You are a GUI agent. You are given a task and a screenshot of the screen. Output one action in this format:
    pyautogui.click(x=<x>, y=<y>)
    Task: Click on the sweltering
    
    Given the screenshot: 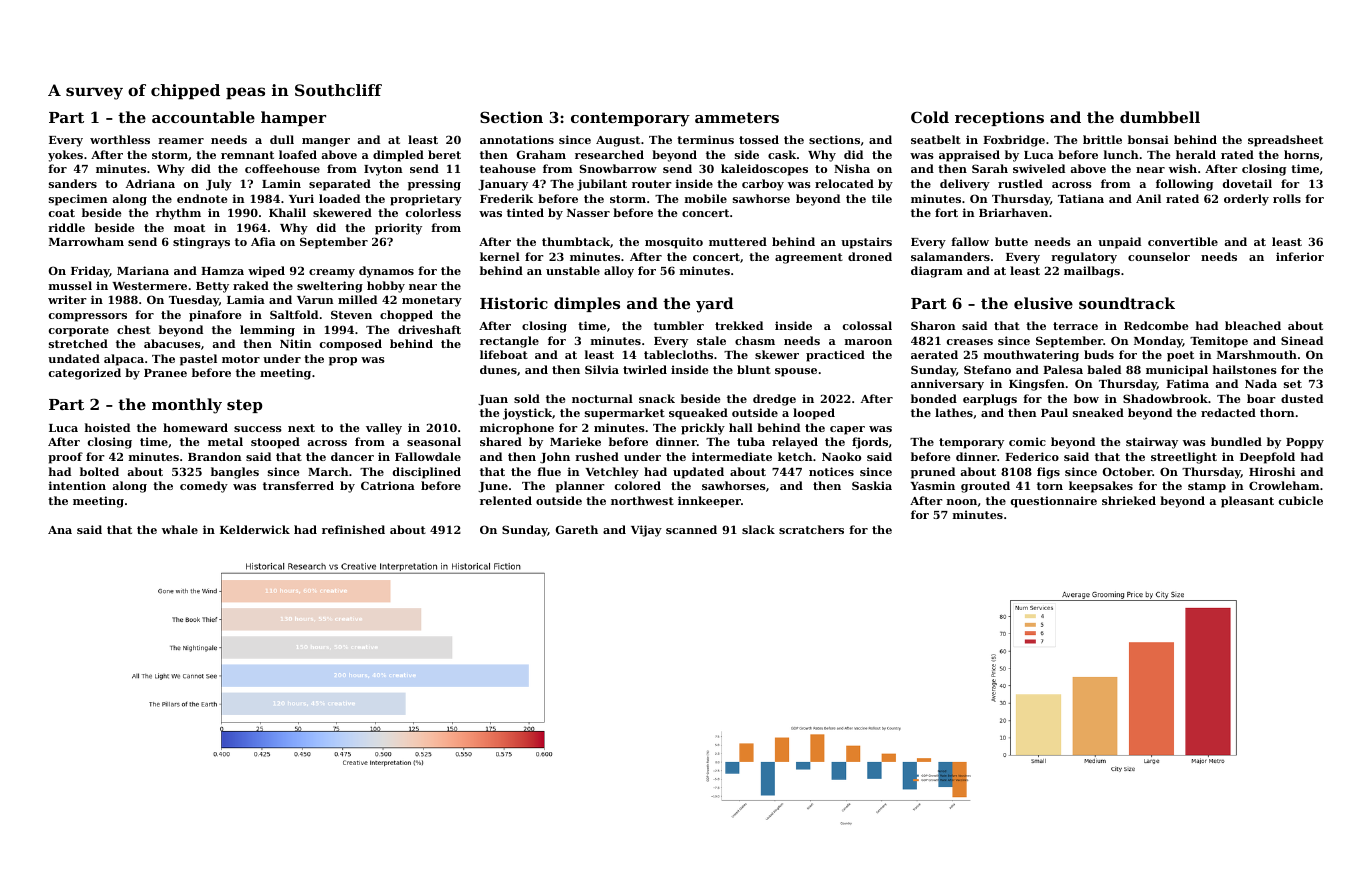 What is the action you would take?
    pyautogui.click(x=330, y=287)
